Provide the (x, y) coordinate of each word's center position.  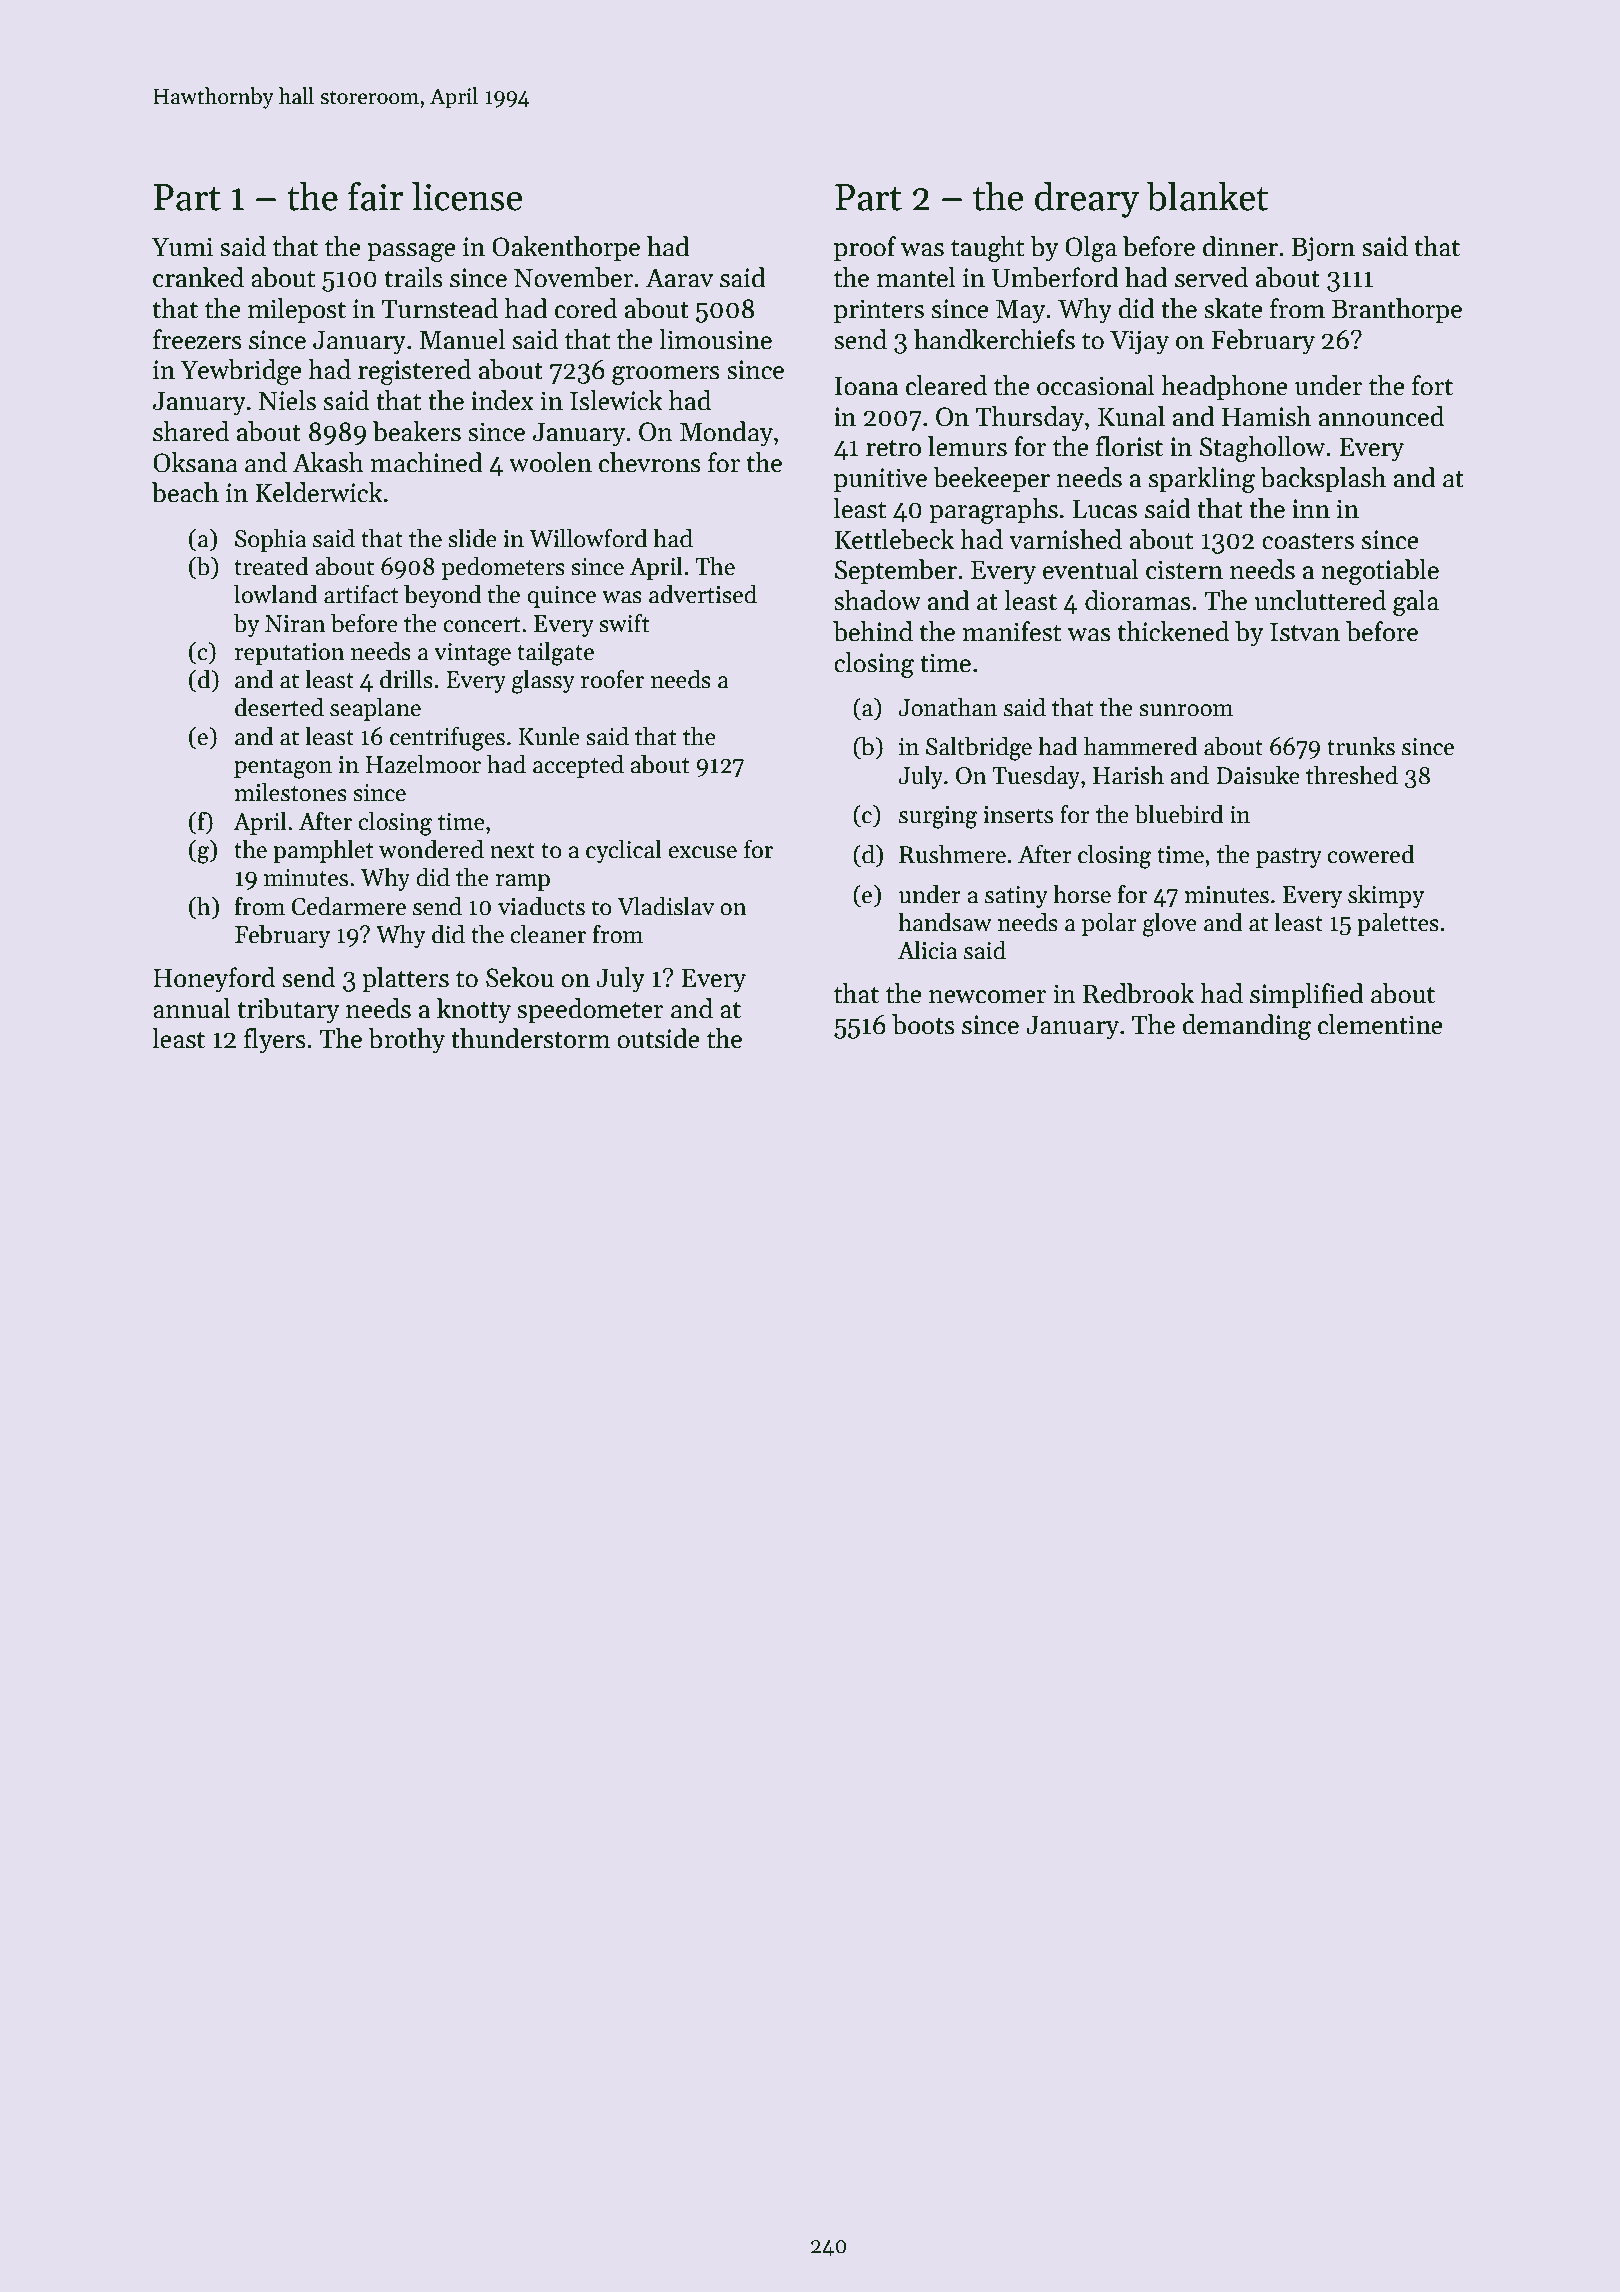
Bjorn (1323, 249)
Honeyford (214, 980)
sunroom (1186, 710)
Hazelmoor (423, 764)
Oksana (195, 462)
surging (938, 817)
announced (1381, 416)
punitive (880, 480)
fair (376, 196)
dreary (1087, 200)
